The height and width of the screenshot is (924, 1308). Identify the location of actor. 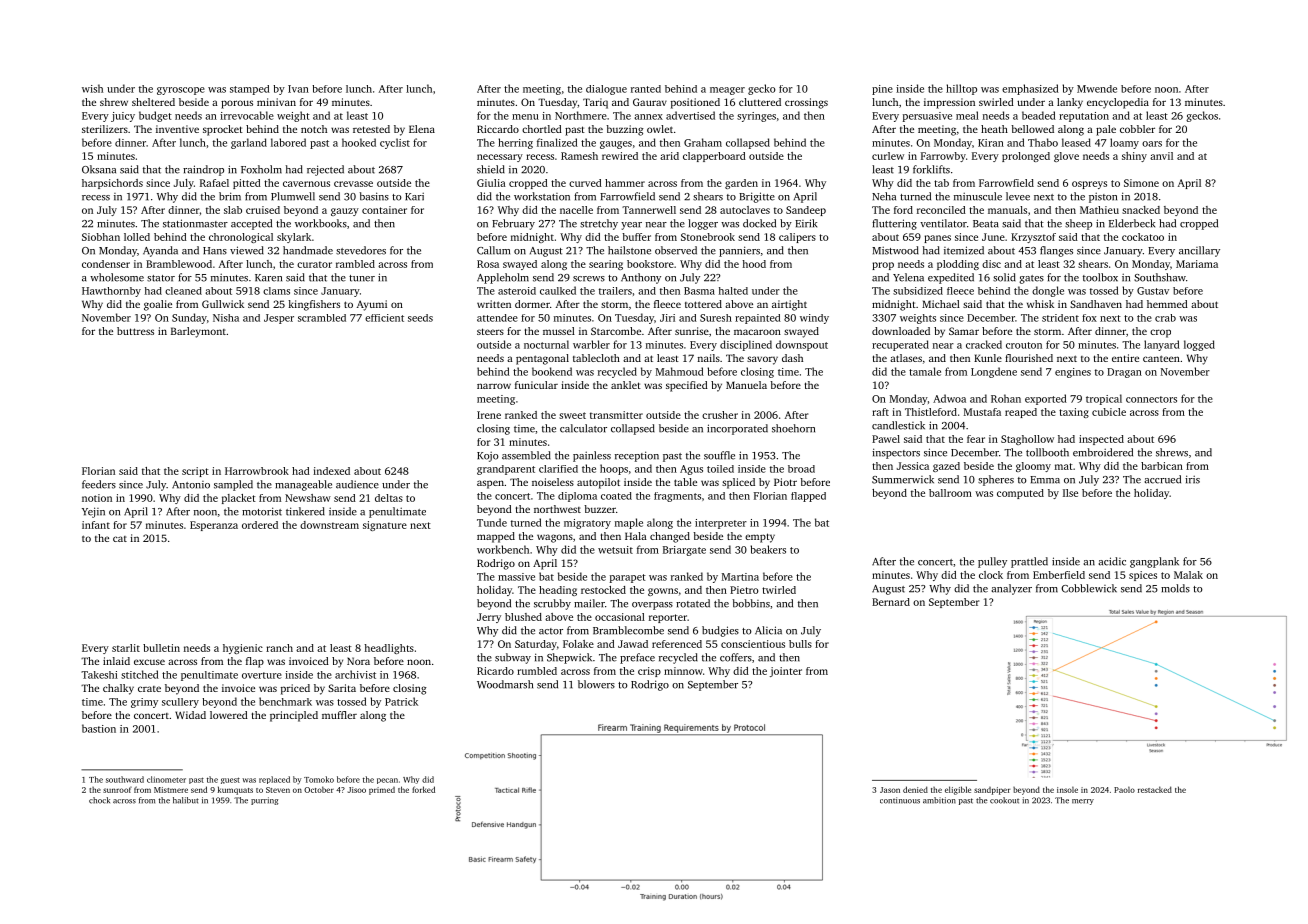
(551, 631).
